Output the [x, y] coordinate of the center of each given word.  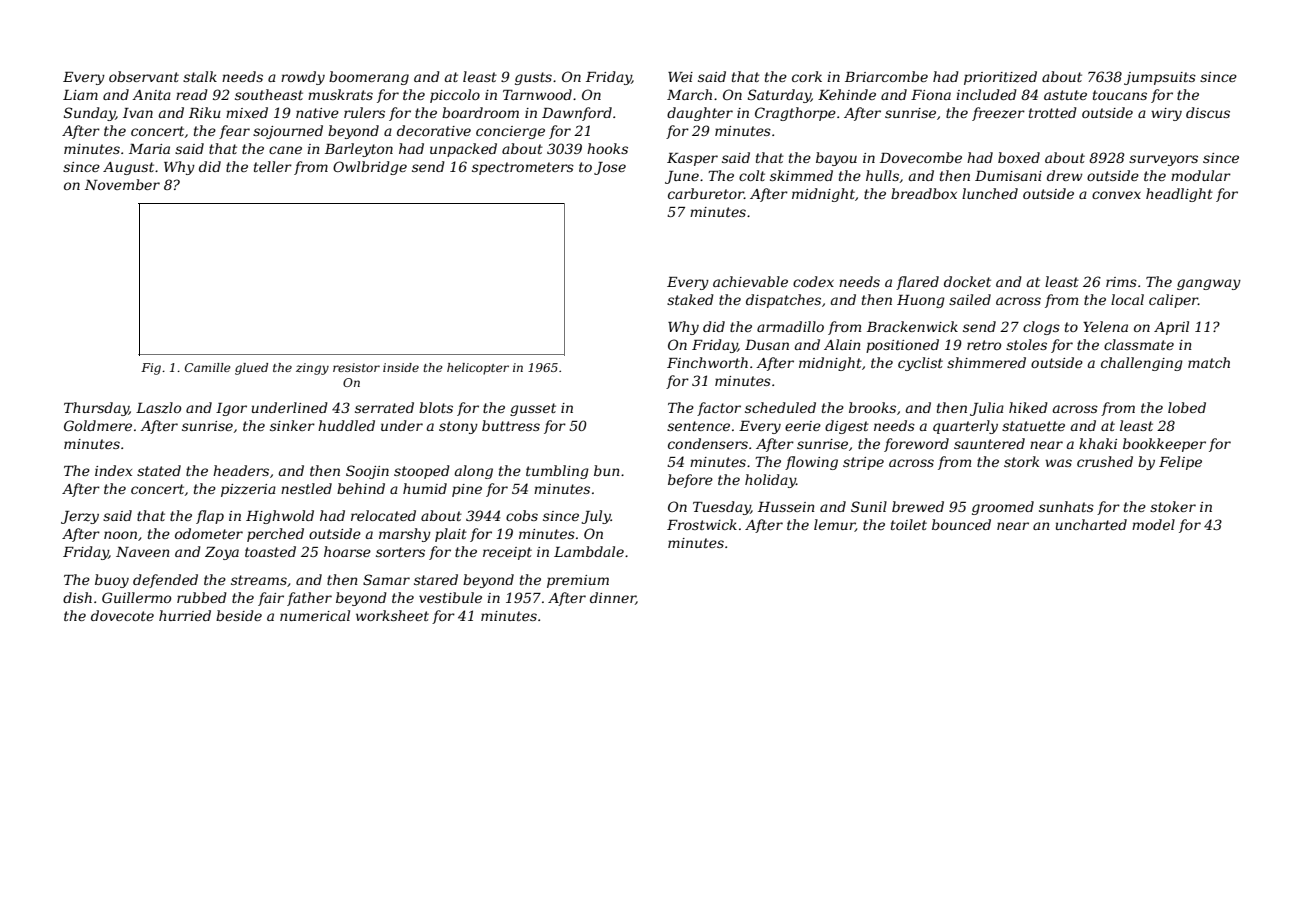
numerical [315, 615]
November [122, 184]
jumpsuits [1160, 78]
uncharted [1091, 524]
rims [1121, 282]
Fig [151, 369]
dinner [613, 598]
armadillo [790, 326]
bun [607, 470]
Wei [680, 77]
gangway [1209, 284]
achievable [750, 281]
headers [241, 470]
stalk [200, 76]
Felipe [1180, 463]
